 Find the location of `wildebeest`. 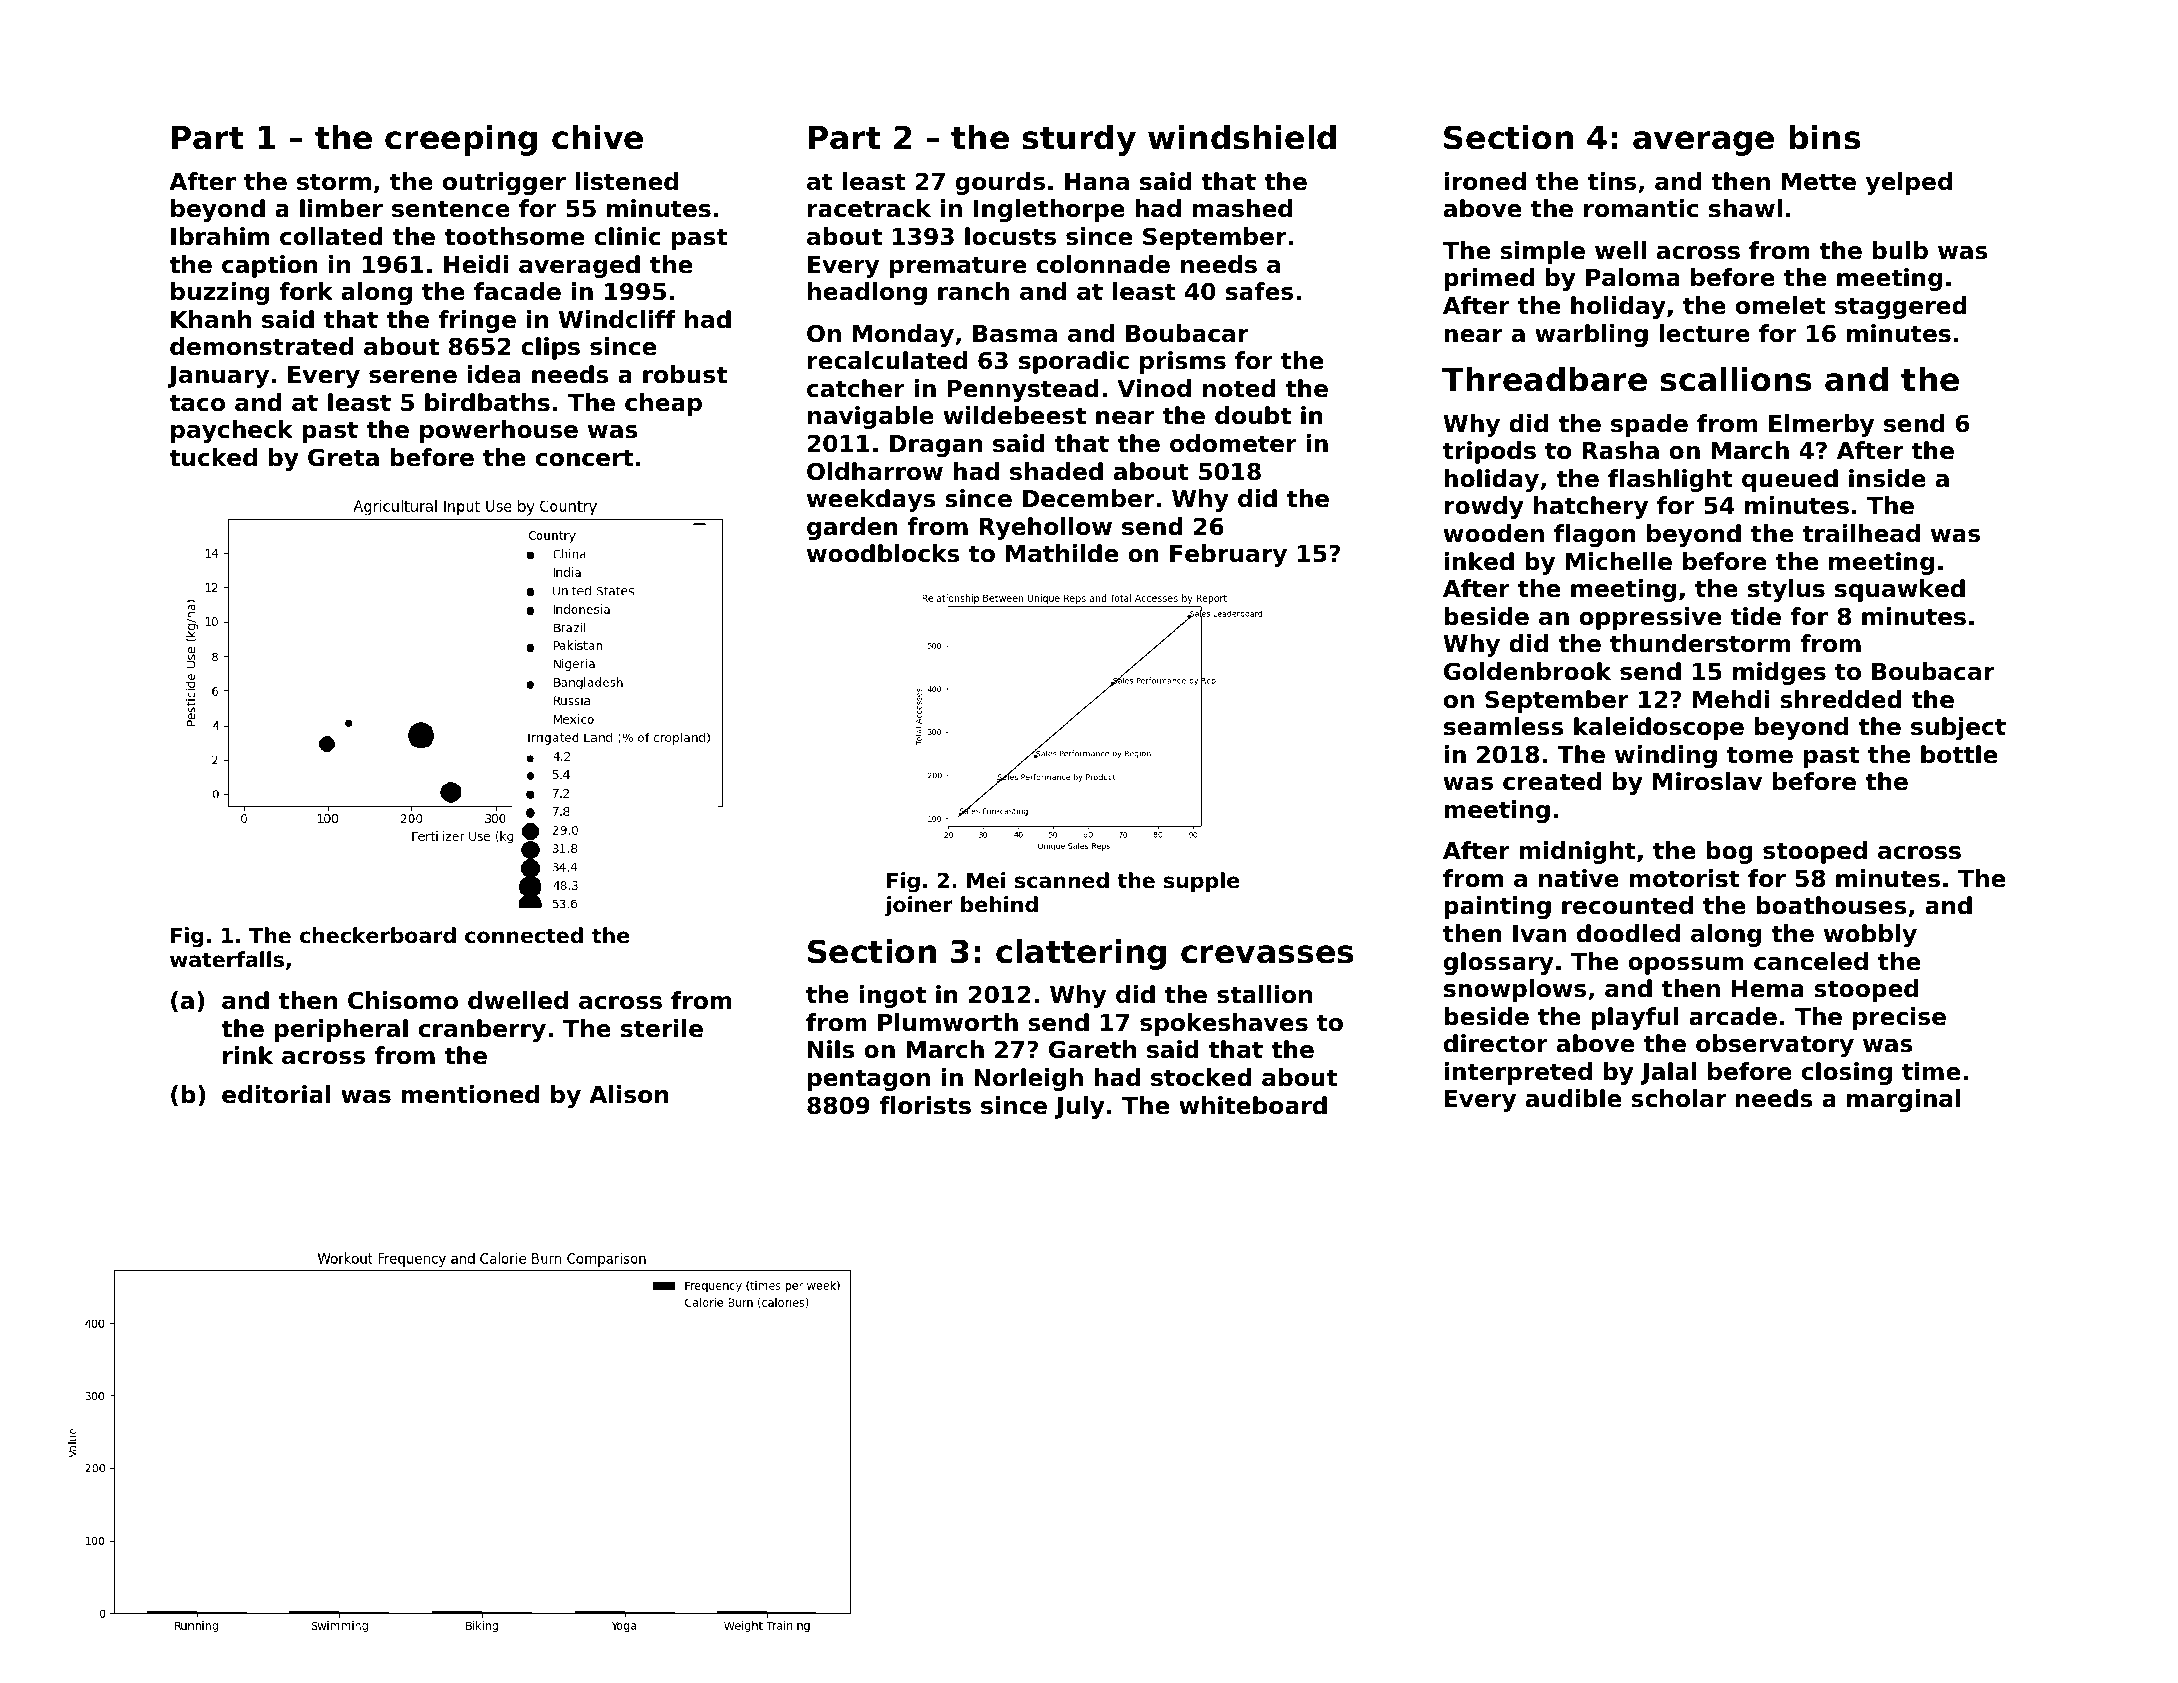

wildebeest is located at coordinates (1014, 415).
